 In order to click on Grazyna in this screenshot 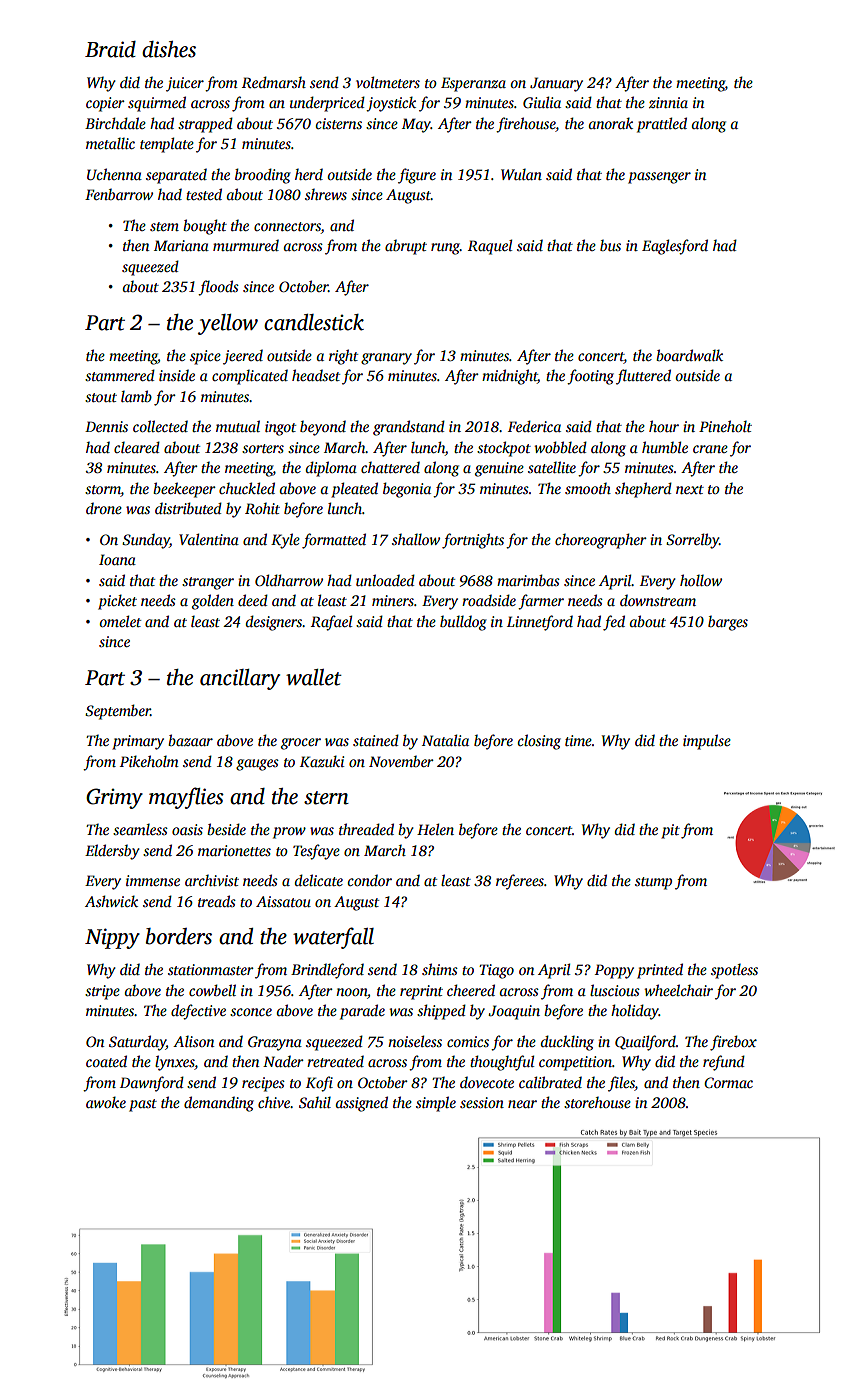, I will do `click(275, 1043)`.
